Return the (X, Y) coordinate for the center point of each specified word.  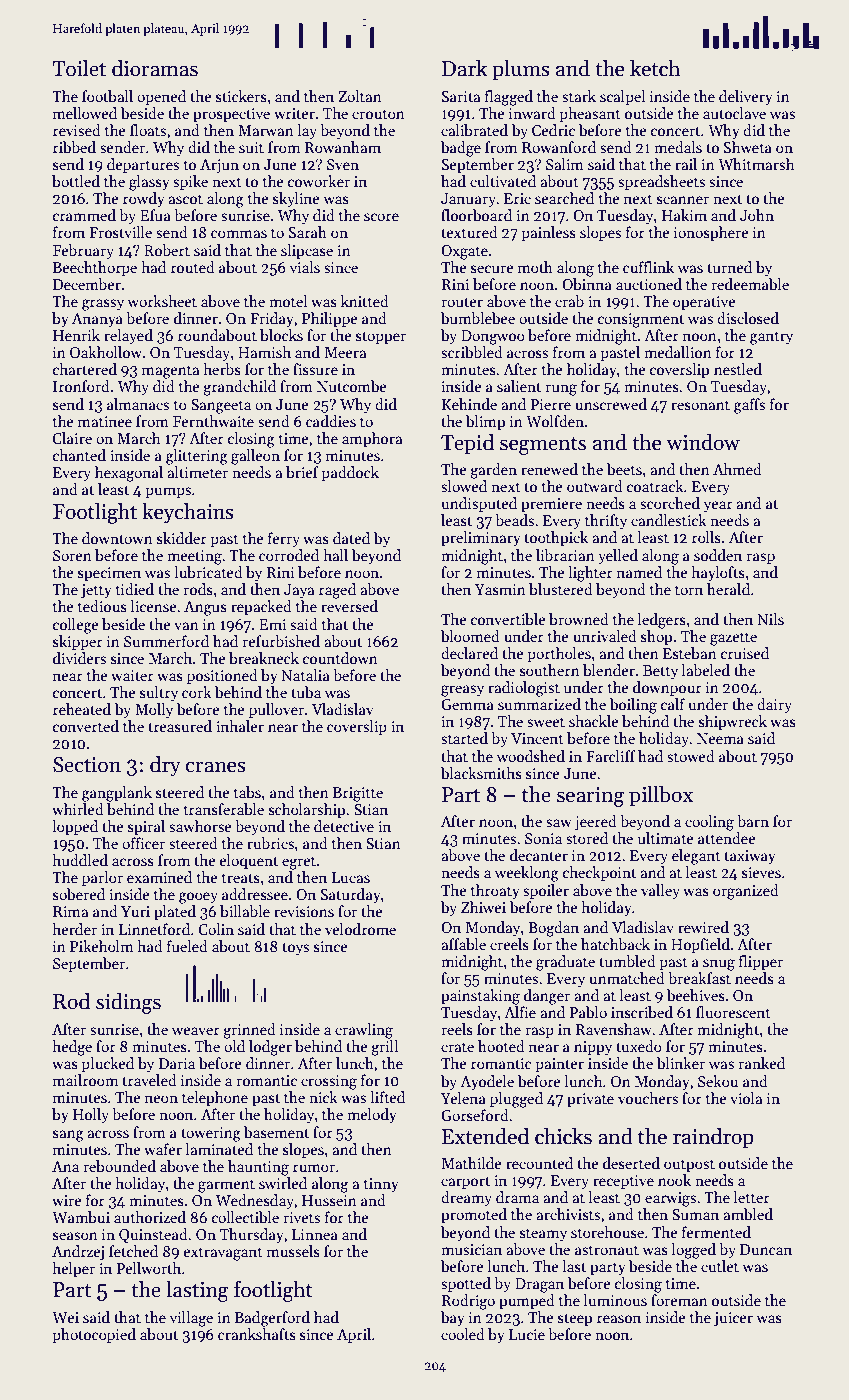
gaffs (749, 406)
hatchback (615, 944)
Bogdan (553, 929)
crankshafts (257, 1334)
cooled (463, 1334)
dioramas (155, 68)
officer (143, 843)
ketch (655, 68)
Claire (72, 438)
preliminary (481, 538)
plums (521, 70)
